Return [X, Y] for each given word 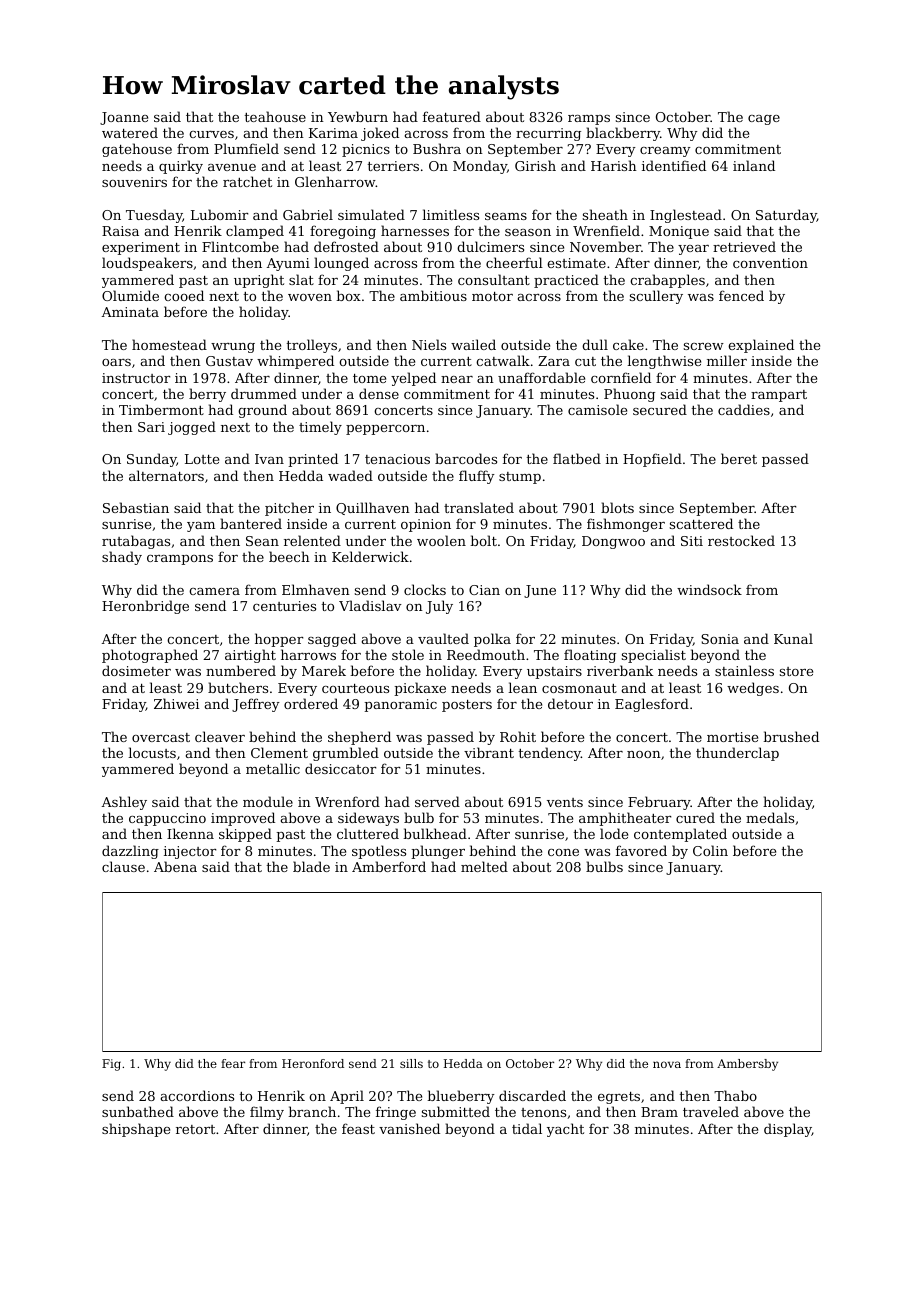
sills [411, 1063]
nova [667, 1064]
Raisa [120, 231]
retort [195, 1129]
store [796, 671]
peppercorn [385, 430]
